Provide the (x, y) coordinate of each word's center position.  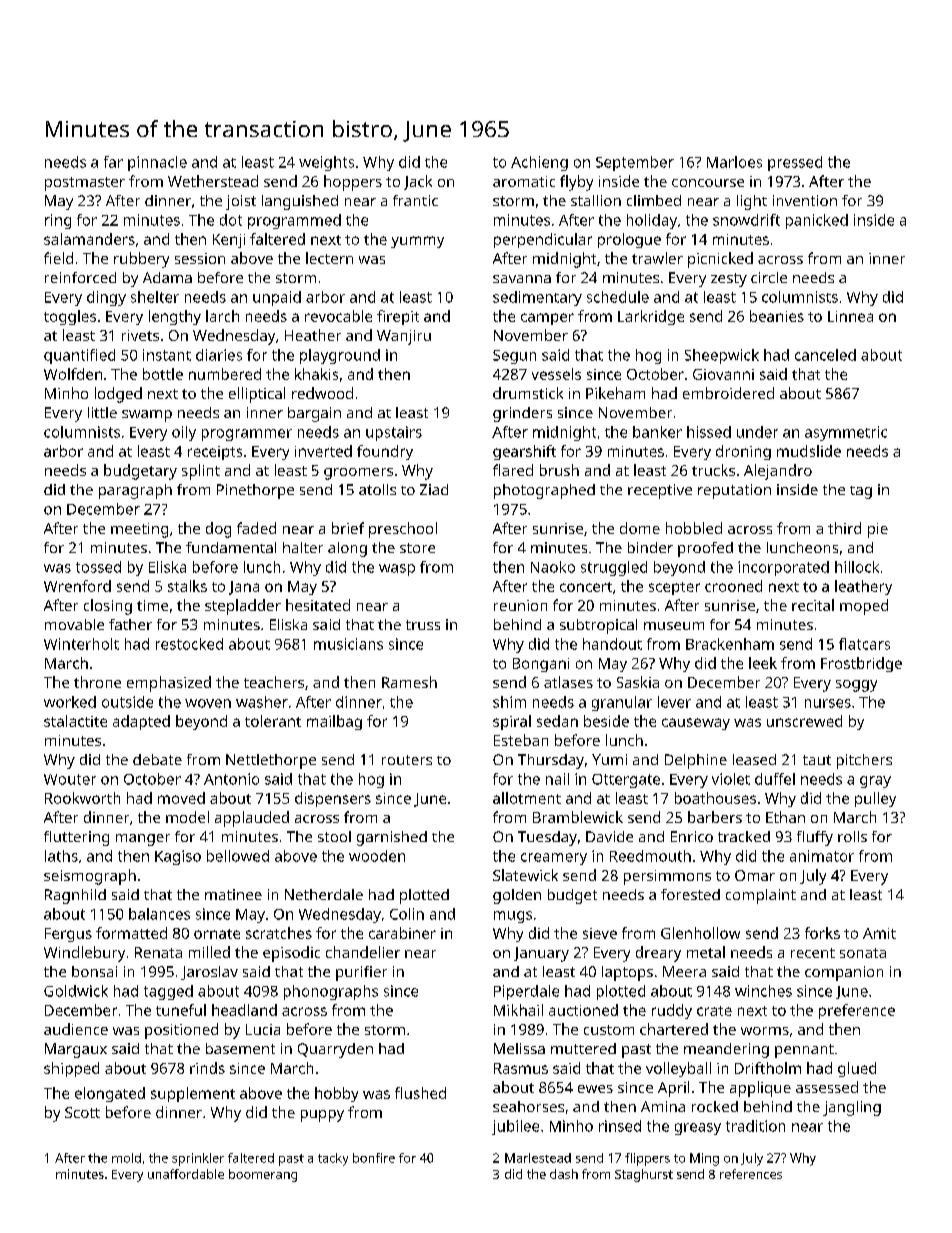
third (844, 528)
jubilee (515, 1127)
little (102, 412)
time (152, 605)
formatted (131, 933)
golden (517, 896)
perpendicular (543, 240)
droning (743, 452)
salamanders (89, 239)
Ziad (434, 489)
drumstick (528, 393)
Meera (684, 971)
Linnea (850, 316)
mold (126, 1158)
